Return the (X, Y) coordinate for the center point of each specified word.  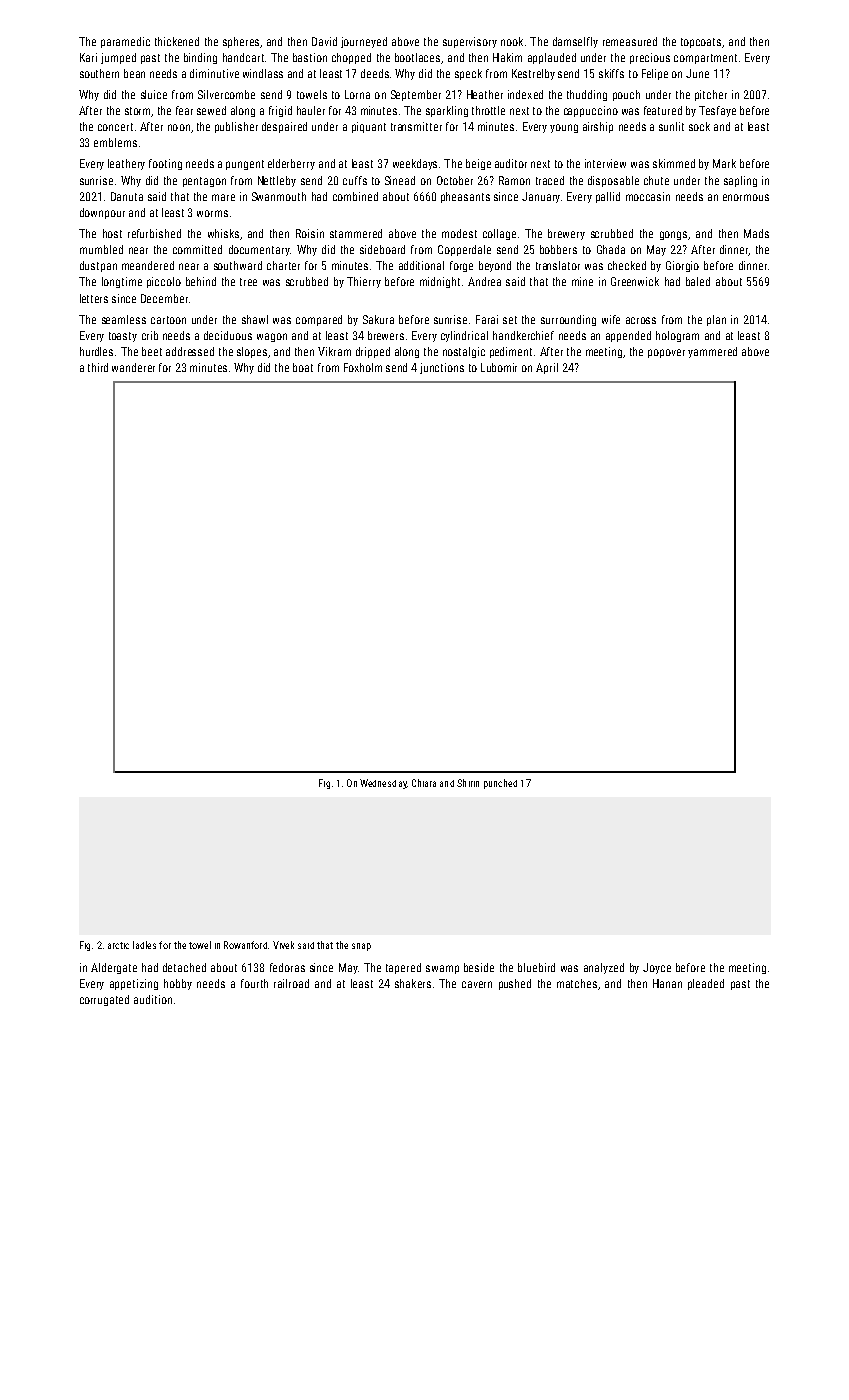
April (547, 368)
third (98, 367)
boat (303, 367)
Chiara (424, 783)
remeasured (630, 41)
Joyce (657, 968)
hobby (178, 984)
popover (666, 353)
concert (115, 127)
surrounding (568, 320)
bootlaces (417, 57)
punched (500, 784)
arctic (118, 945)
